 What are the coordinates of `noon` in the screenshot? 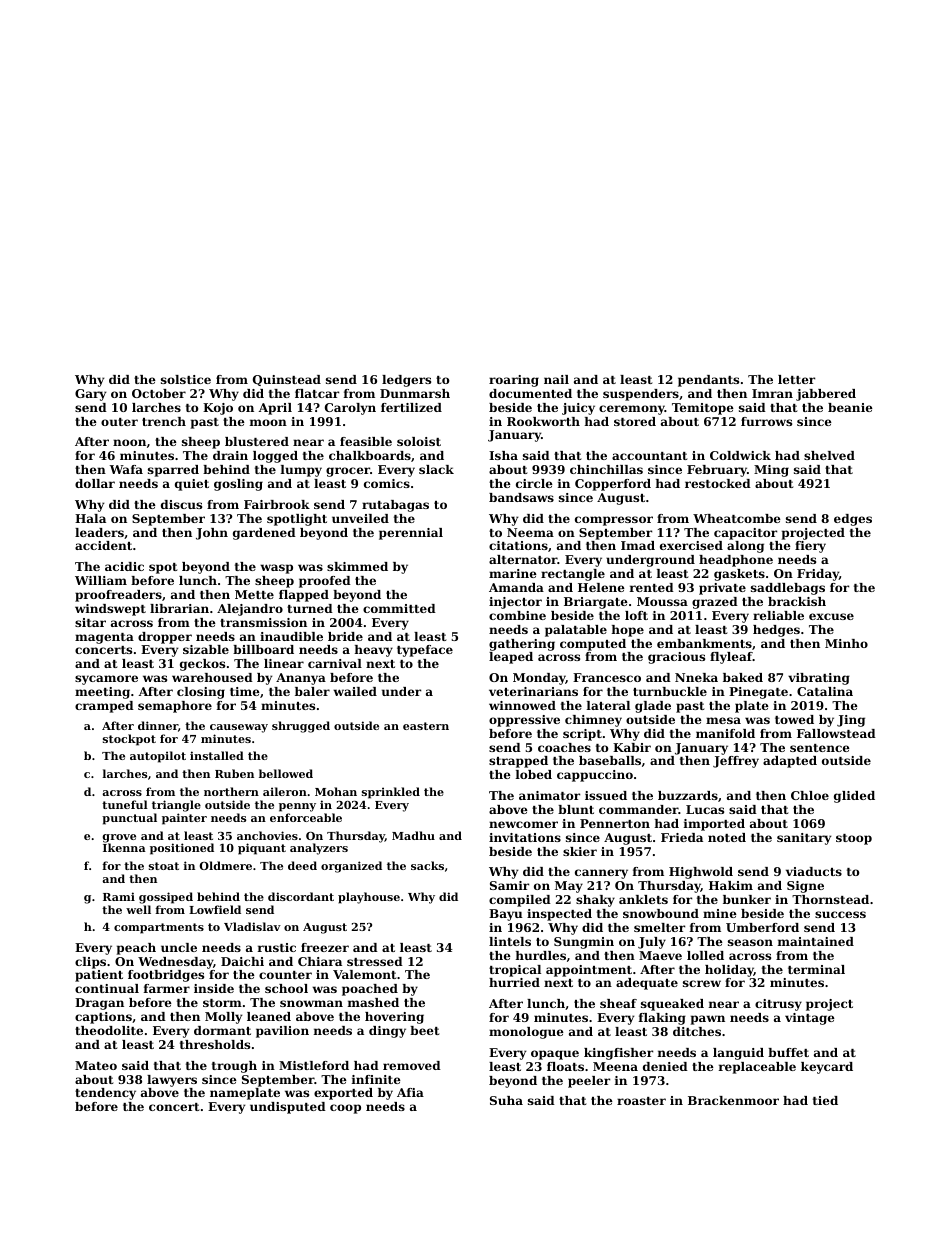 It's located at (129, 442).
